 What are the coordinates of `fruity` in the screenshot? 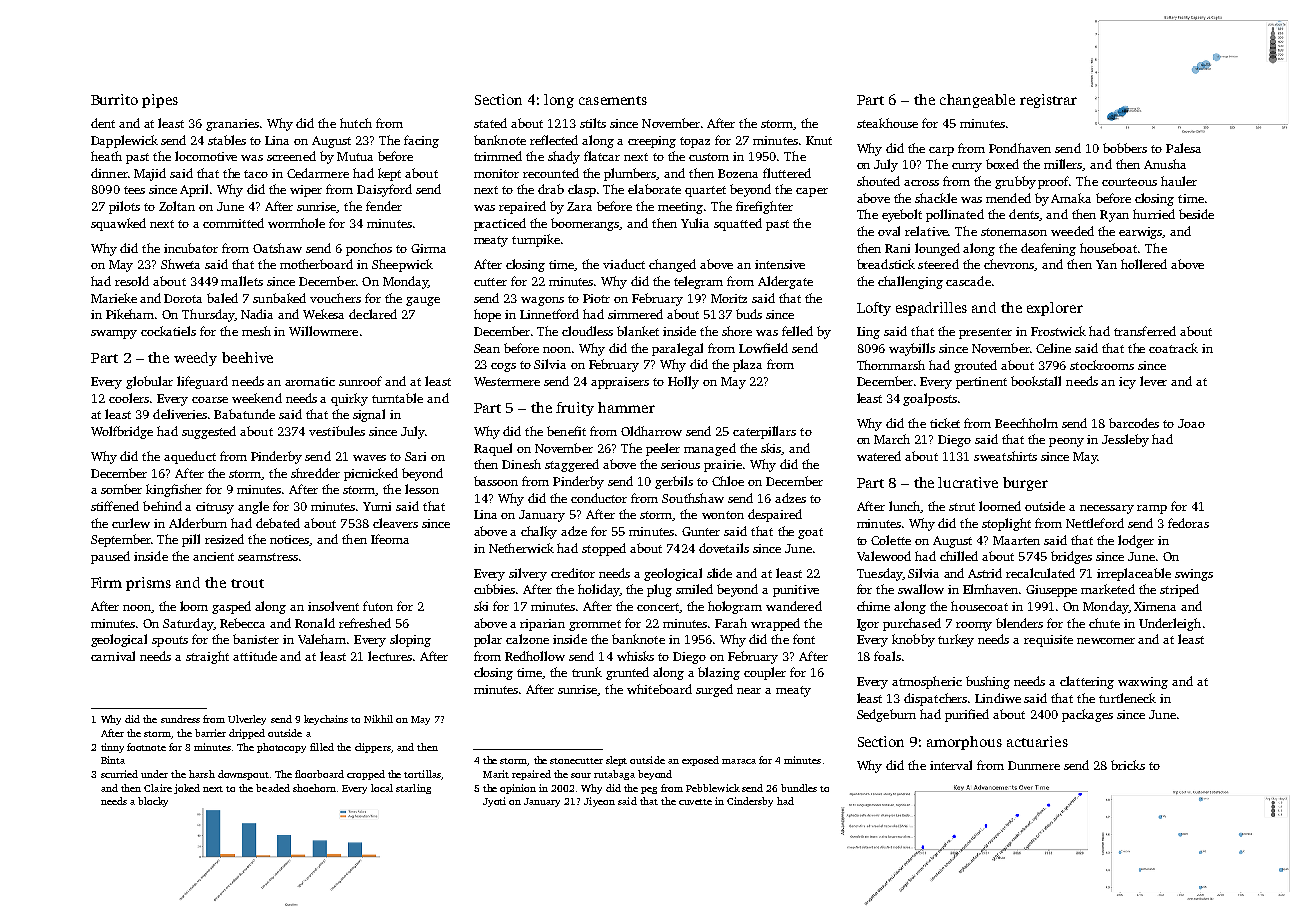 It's located at (575, 409).
